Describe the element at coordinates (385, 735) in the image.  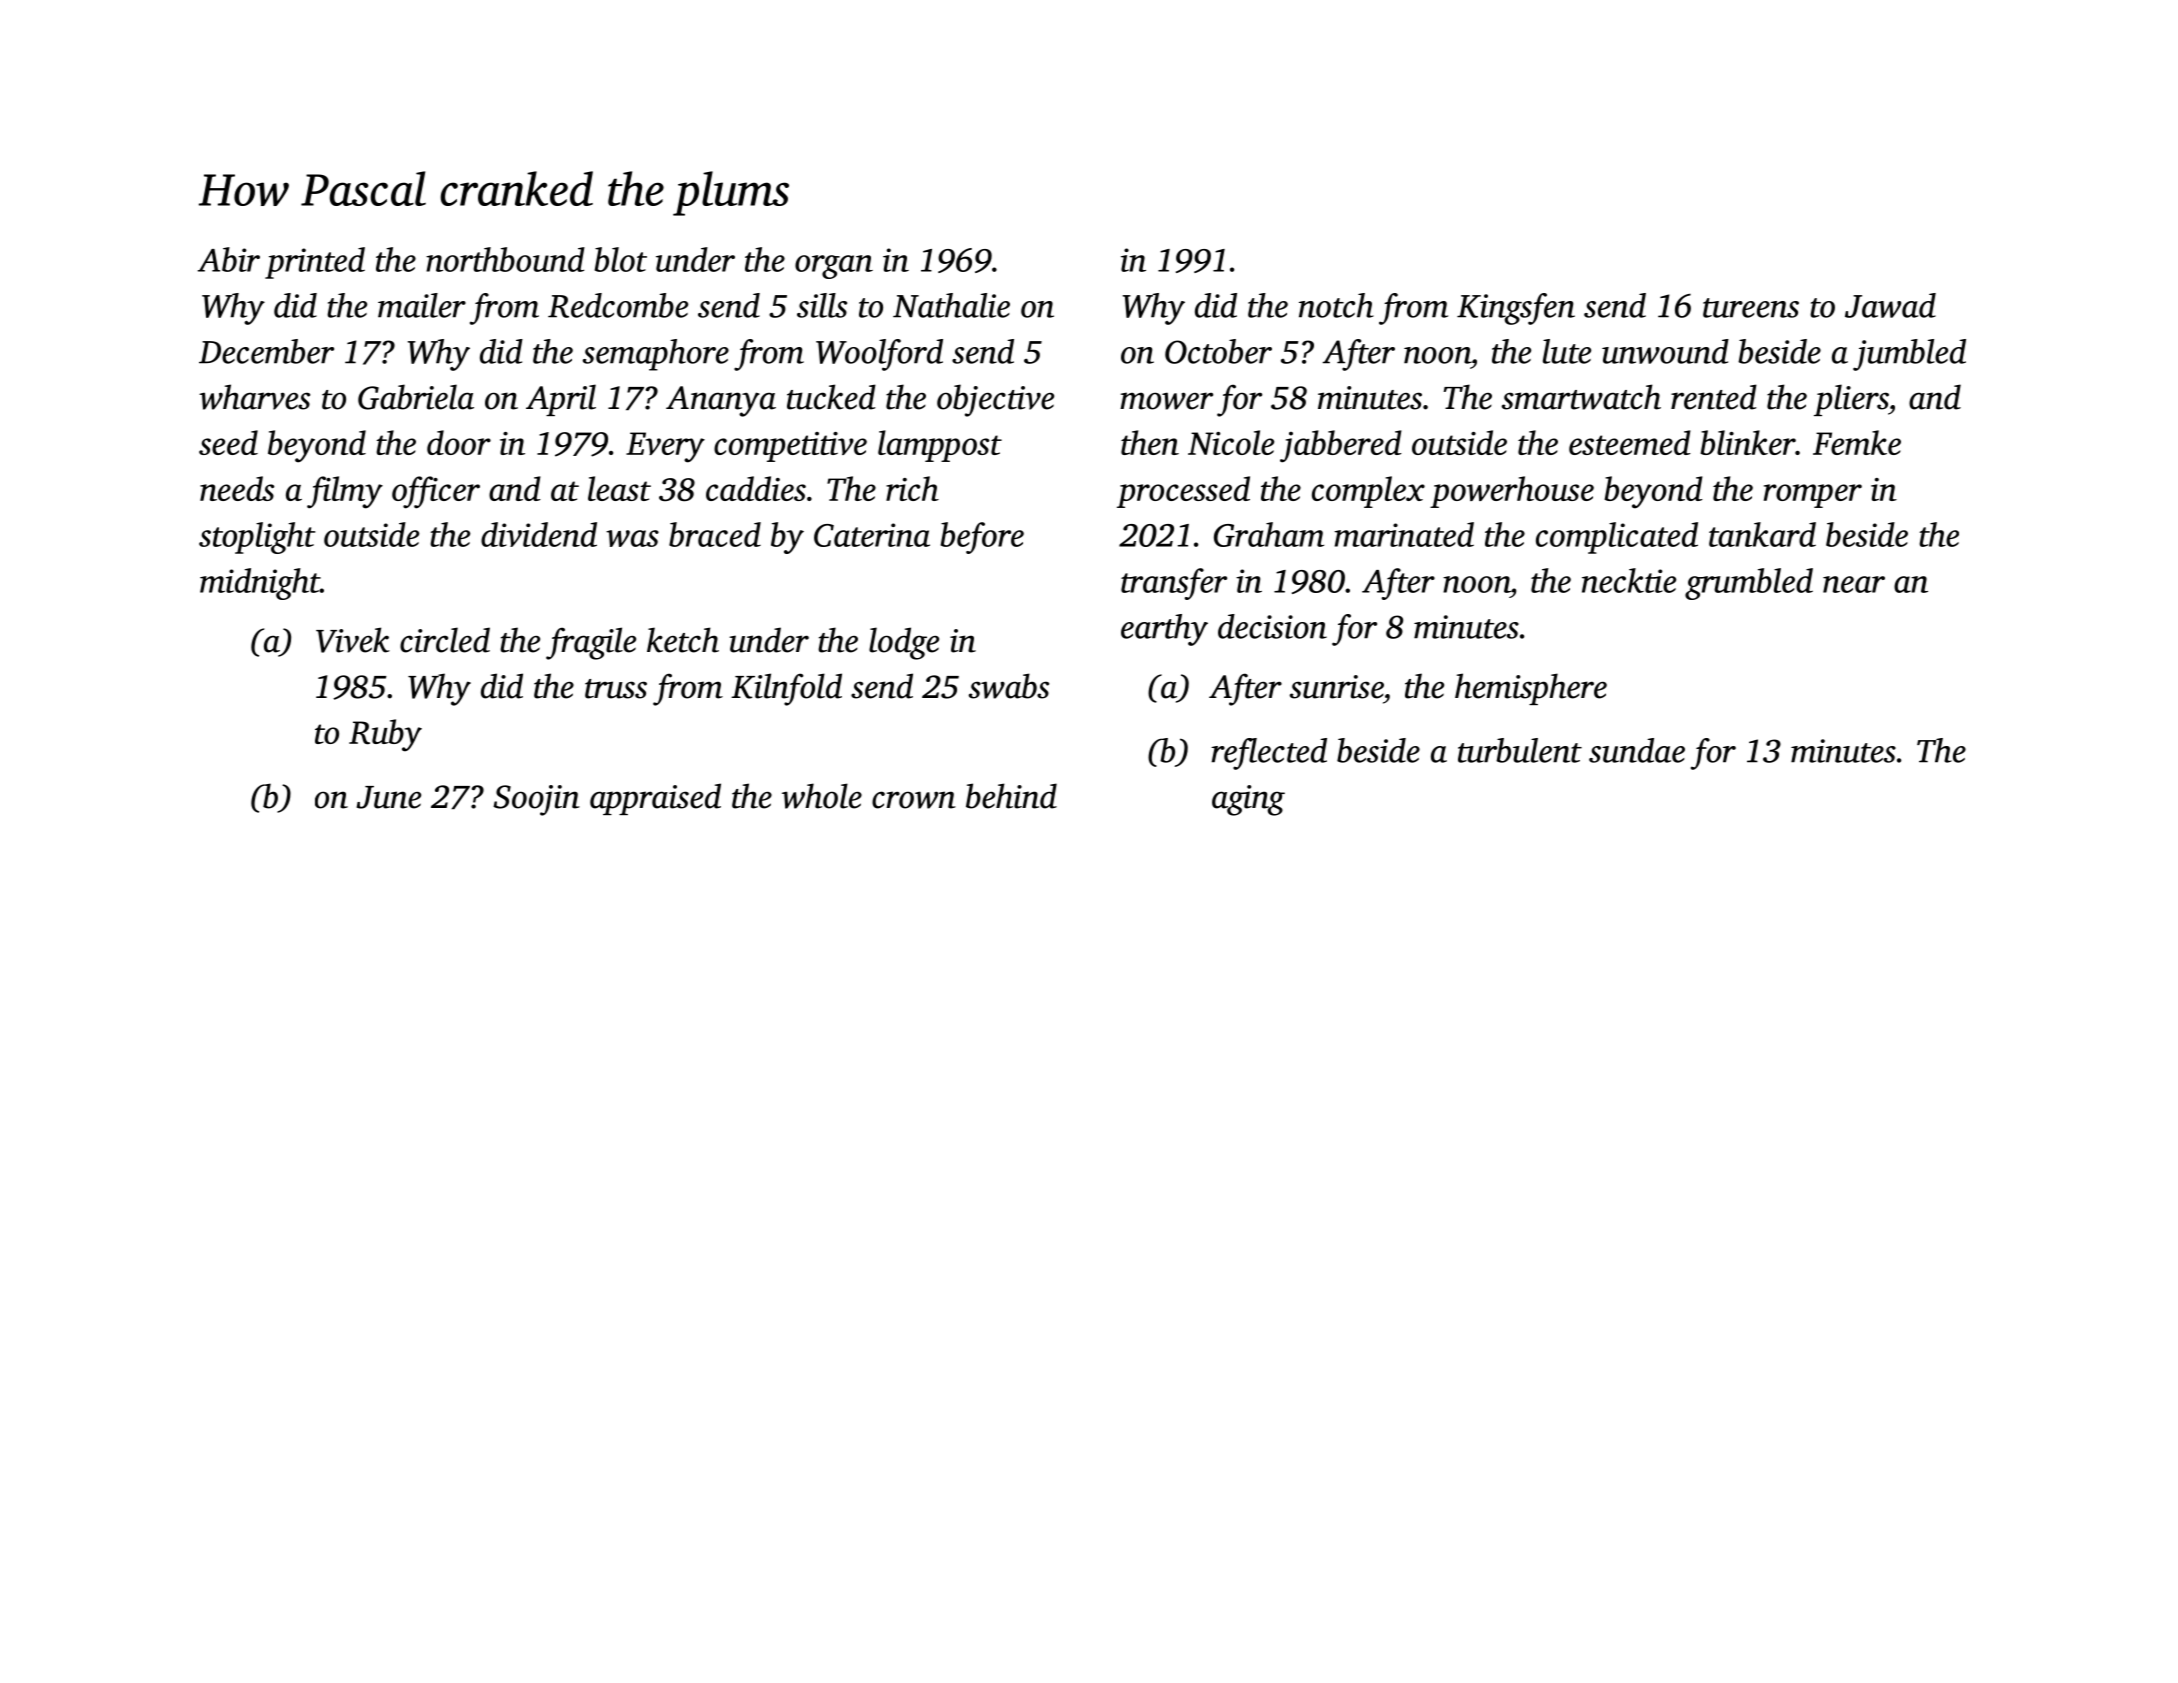
I see `Ruby` at that location.
